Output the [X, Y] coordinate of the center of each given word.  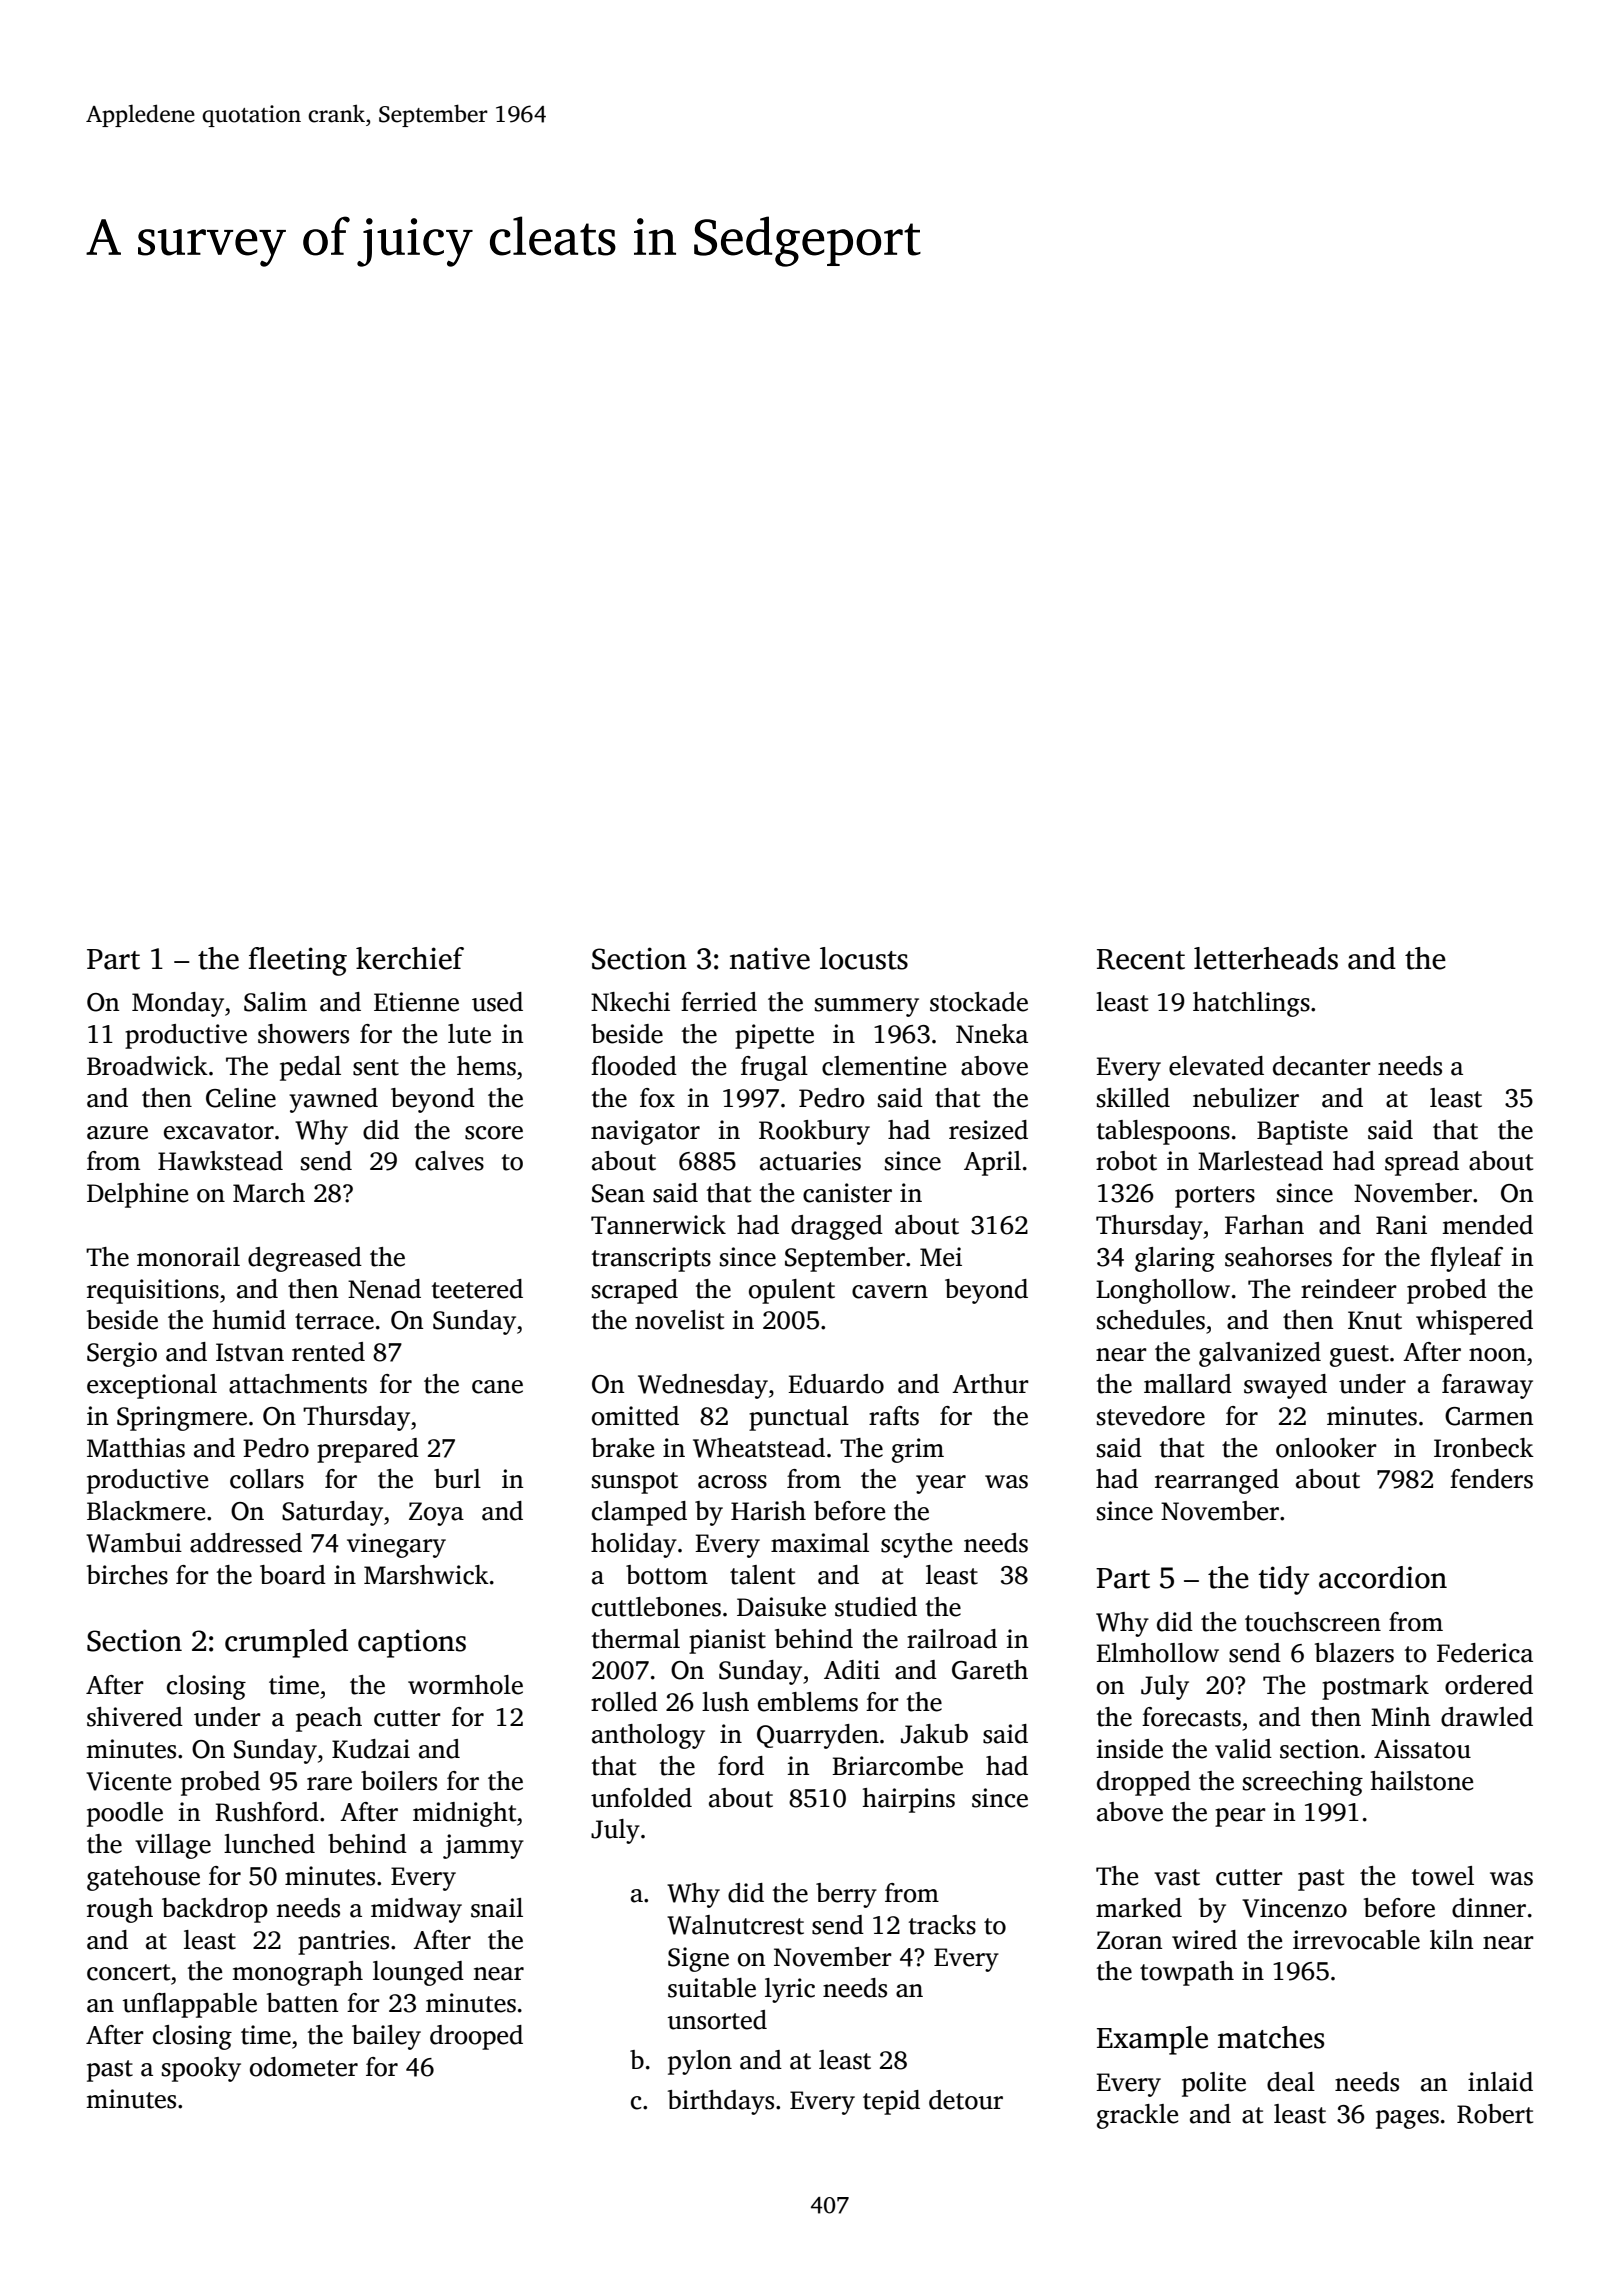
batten [302, 2003]
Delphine [137, 1195]
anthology [648, 1736]
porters [1215, 1197]
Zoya [436, 1514]
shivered [135, 1717]
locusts [864, 958]
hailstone [1422, 1781]
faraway [1487, 1386]
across [732, 1482]
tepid [891, 2102]
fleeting [298, 961]
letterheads [1266, 958]
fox [657, 1098]
